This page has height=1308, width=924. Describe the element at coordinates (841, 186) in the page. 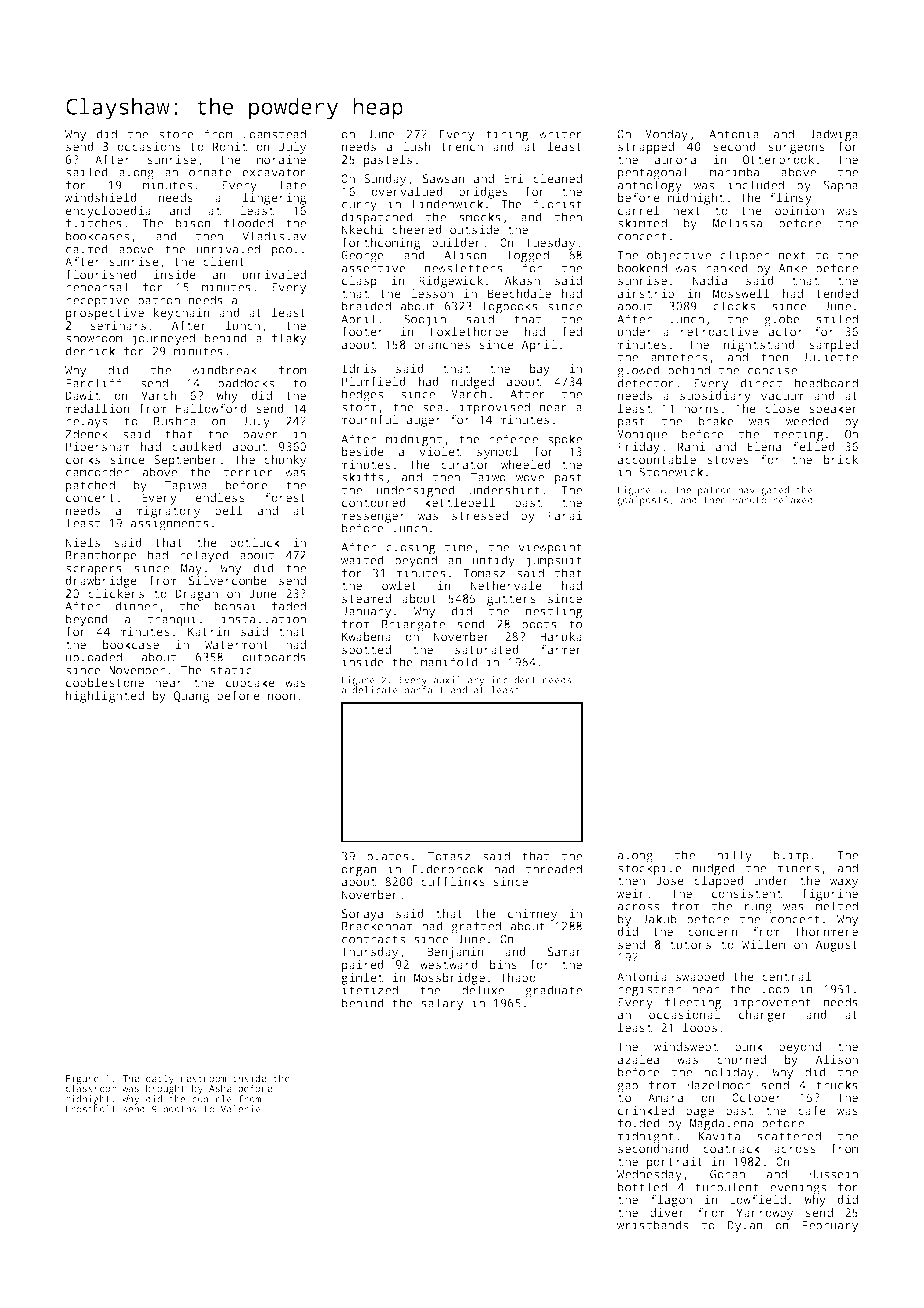

I see `Sapna` at that location.
